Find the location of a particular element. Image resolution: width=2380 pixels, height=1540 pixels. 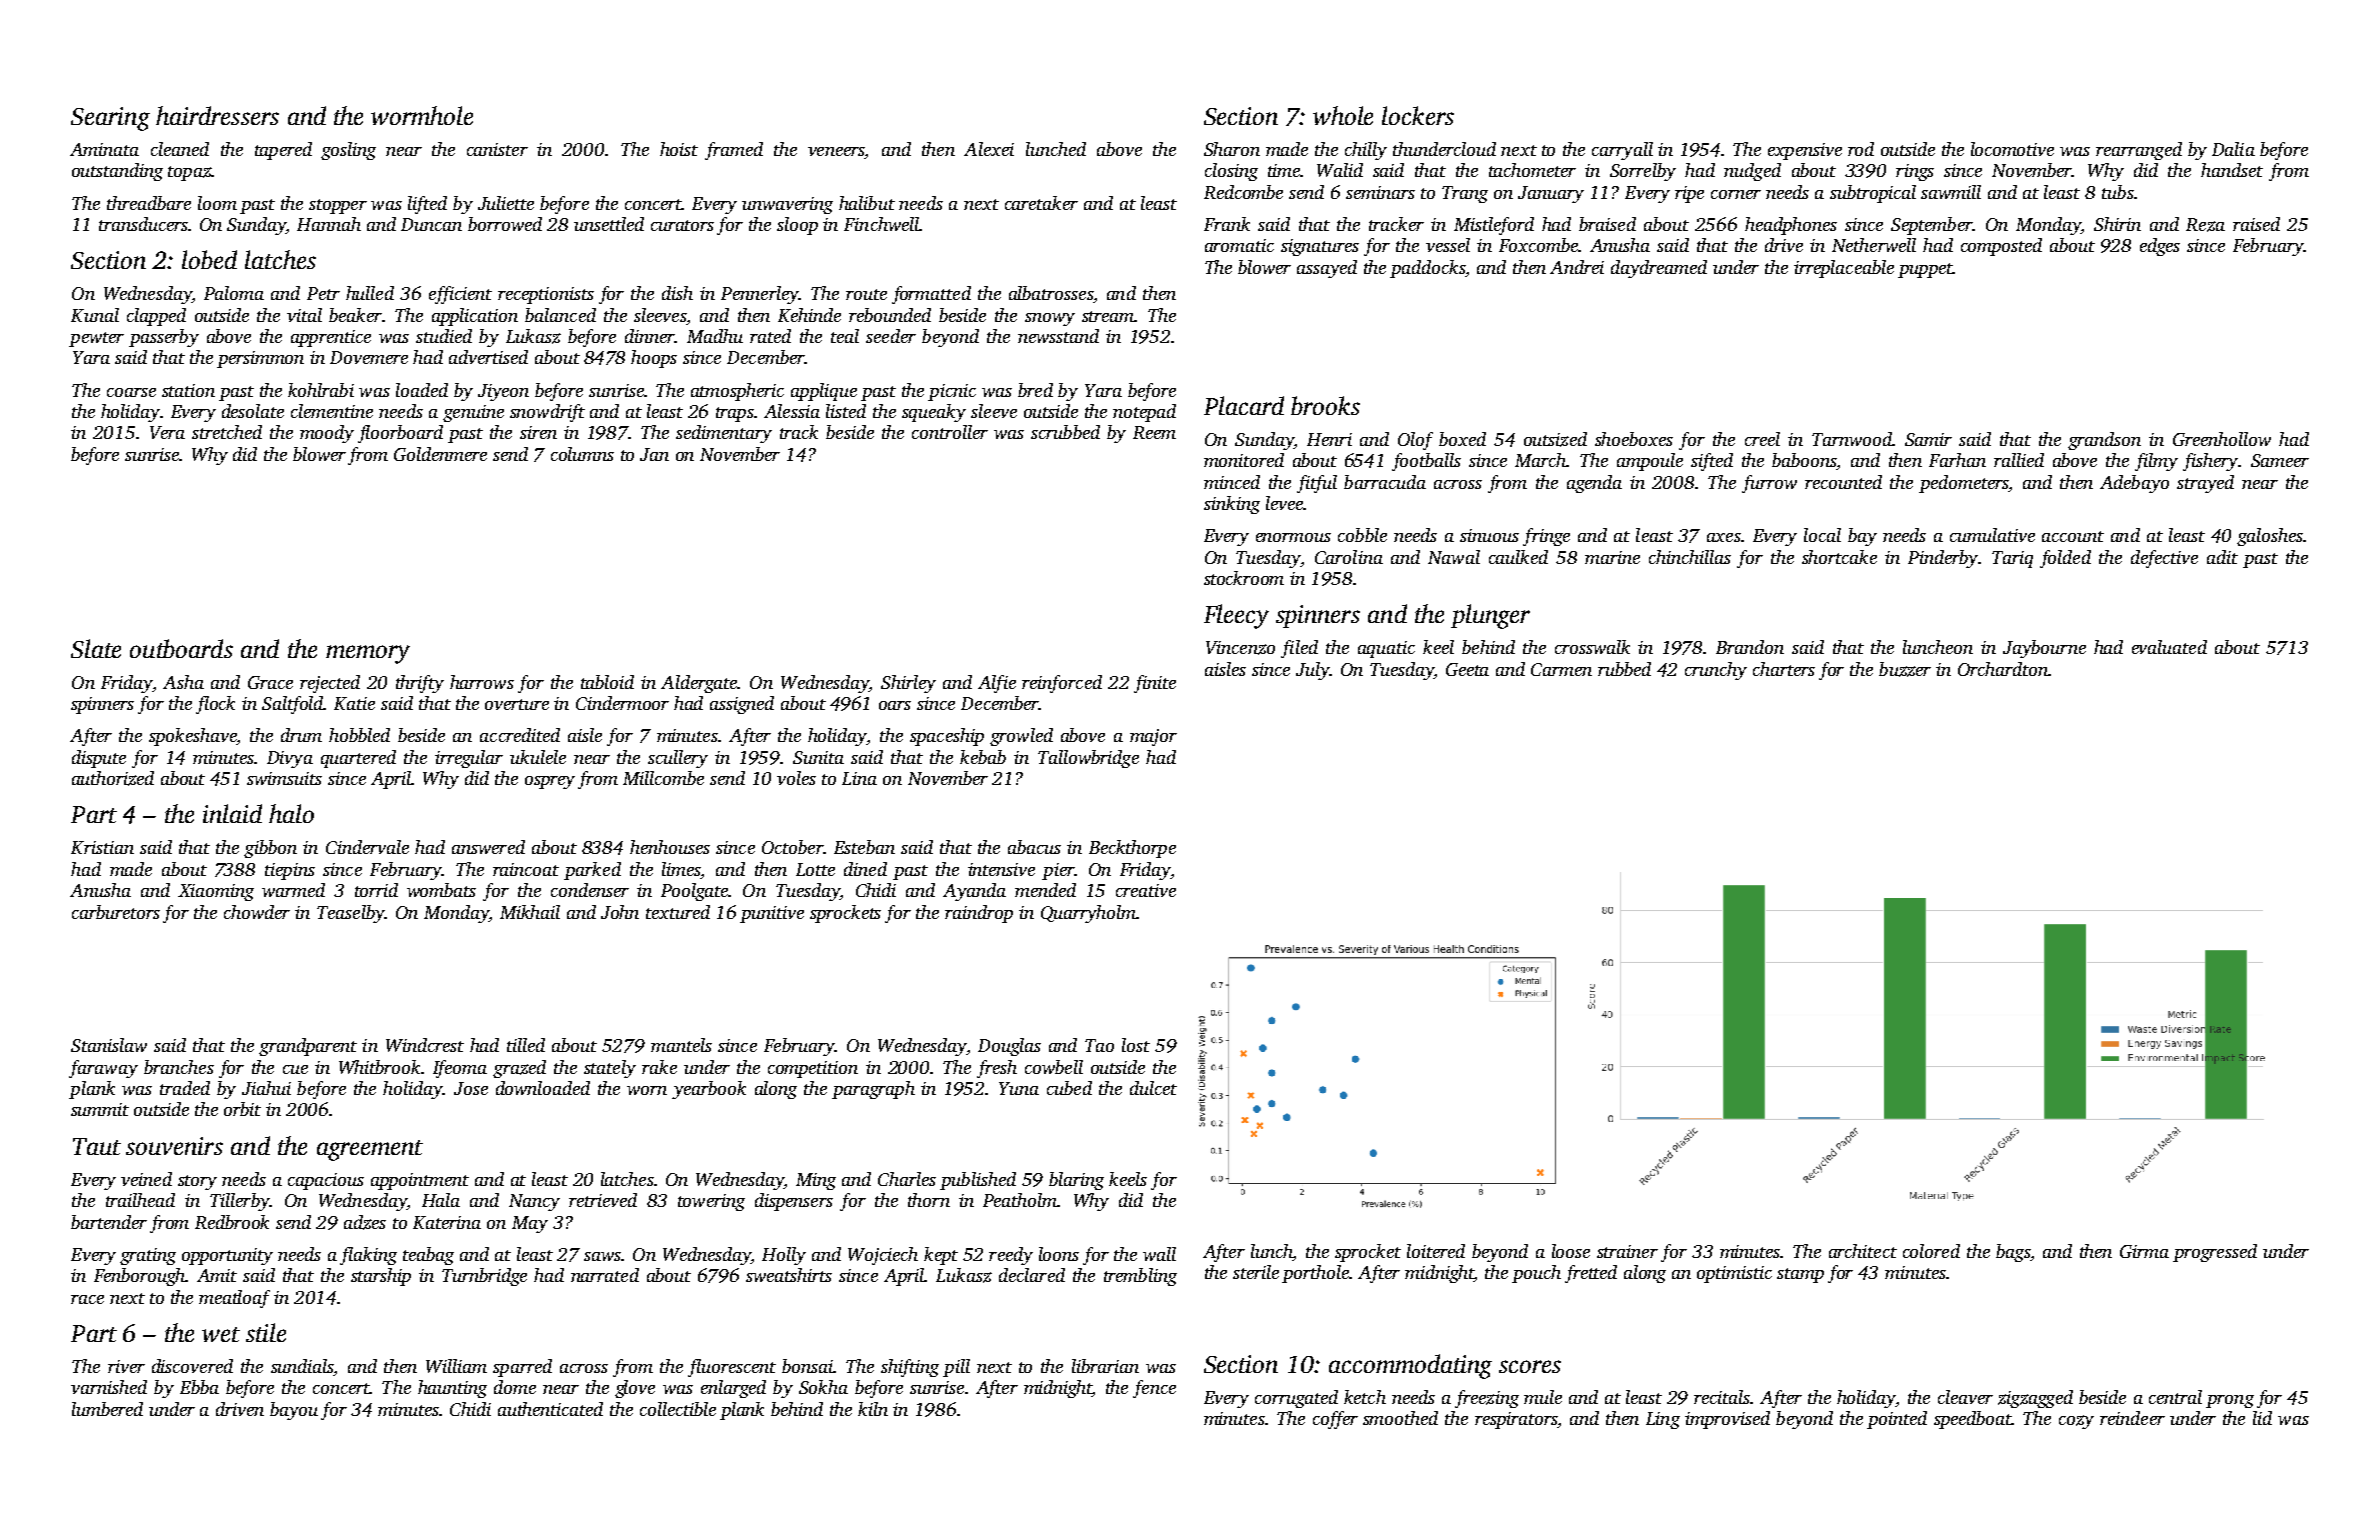

Carmen is located at coordinates (1561, 669).
